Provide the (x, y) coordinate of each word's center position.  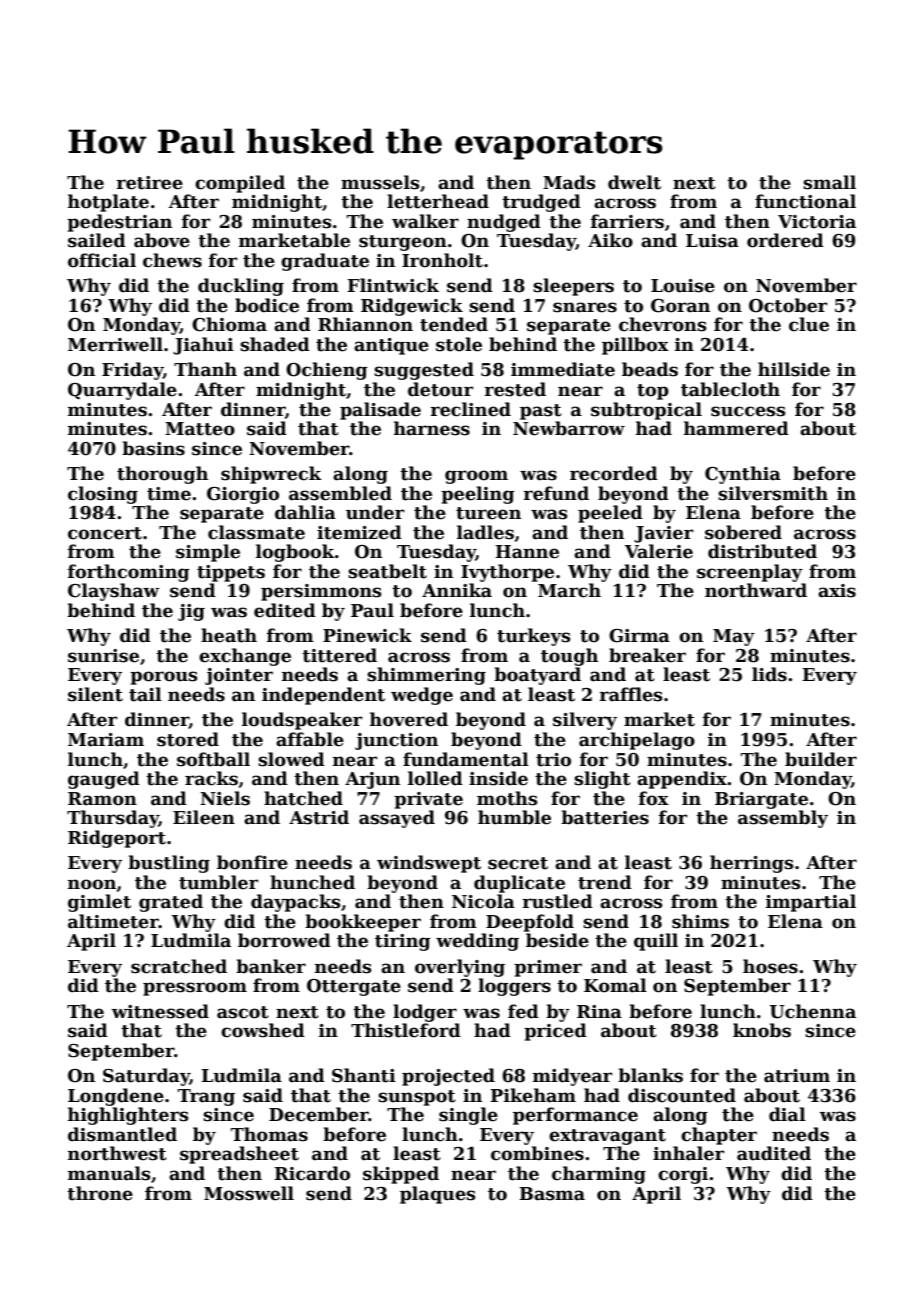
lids (769, 674)
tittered (339, 655)
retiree (149, 183)
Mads (569, 182)
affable (310, 739)
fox (654, 798)
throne (100, 1193)
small (829, 182)
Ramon (102, 799)
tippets (231, 573)
